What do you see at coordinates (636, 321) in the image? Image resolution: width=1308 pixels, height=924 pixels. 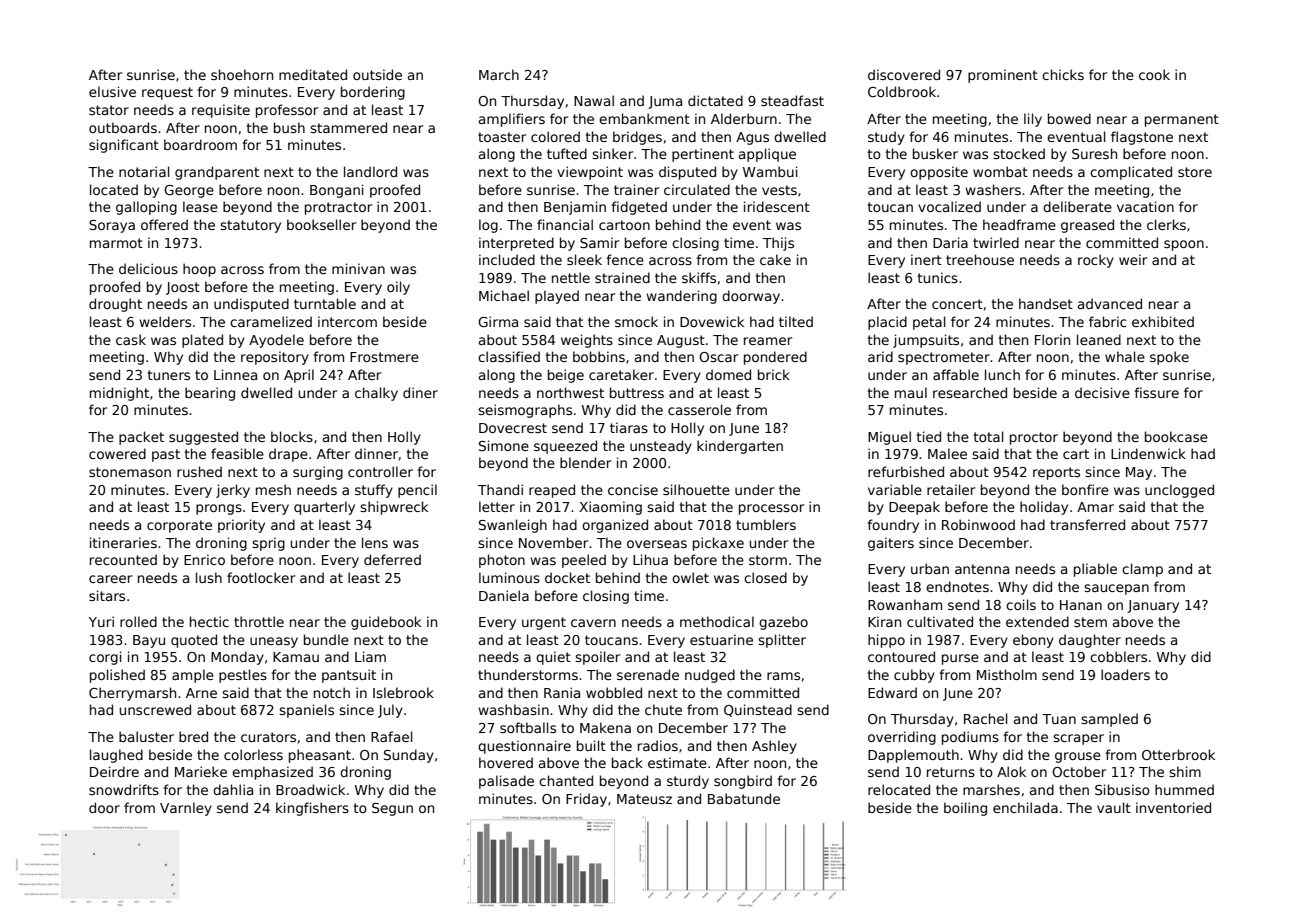 I see `smock` at bounding box center [636, 321].
